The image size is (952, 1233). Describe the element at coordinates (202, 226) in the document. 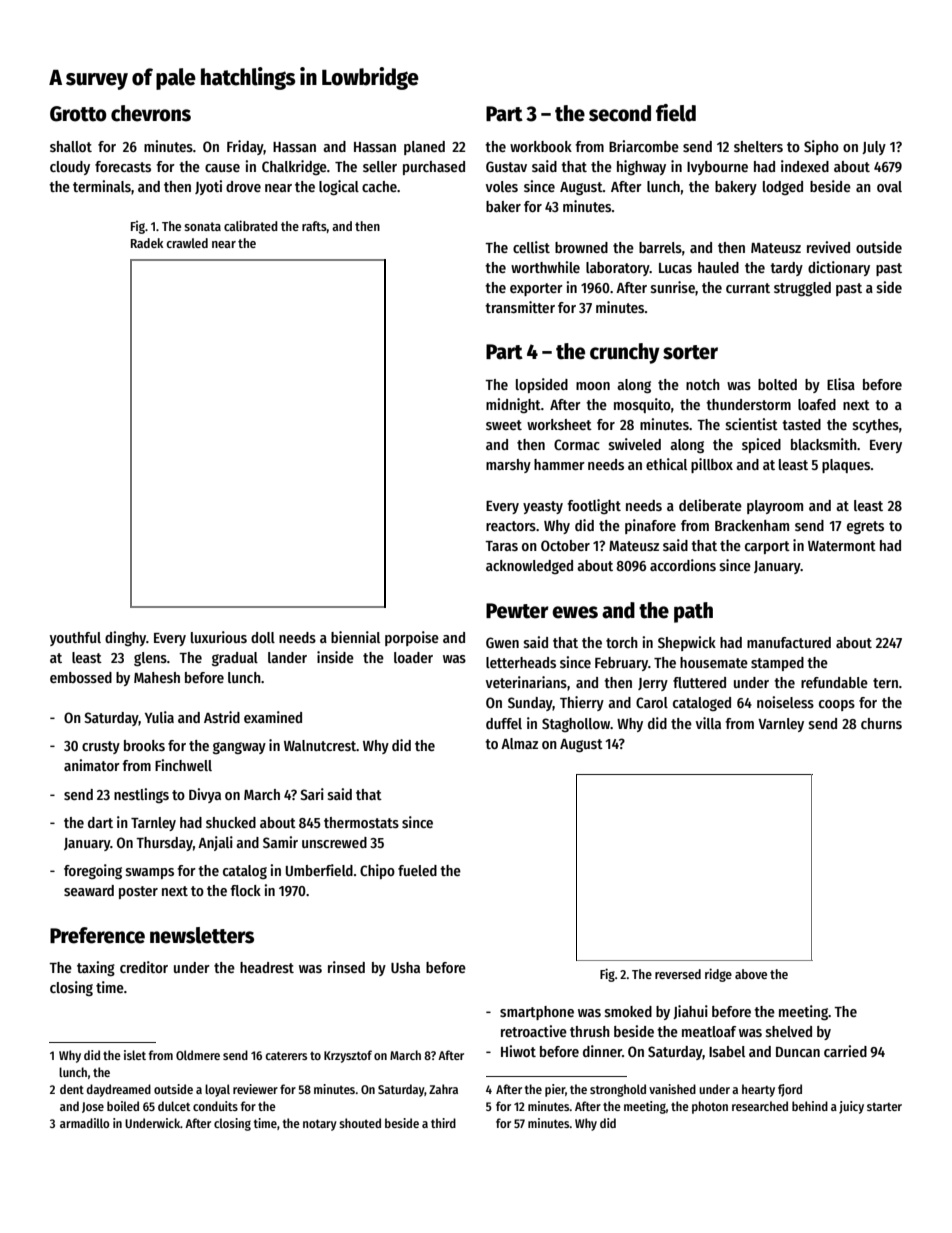

I see `sonata` at that location.
